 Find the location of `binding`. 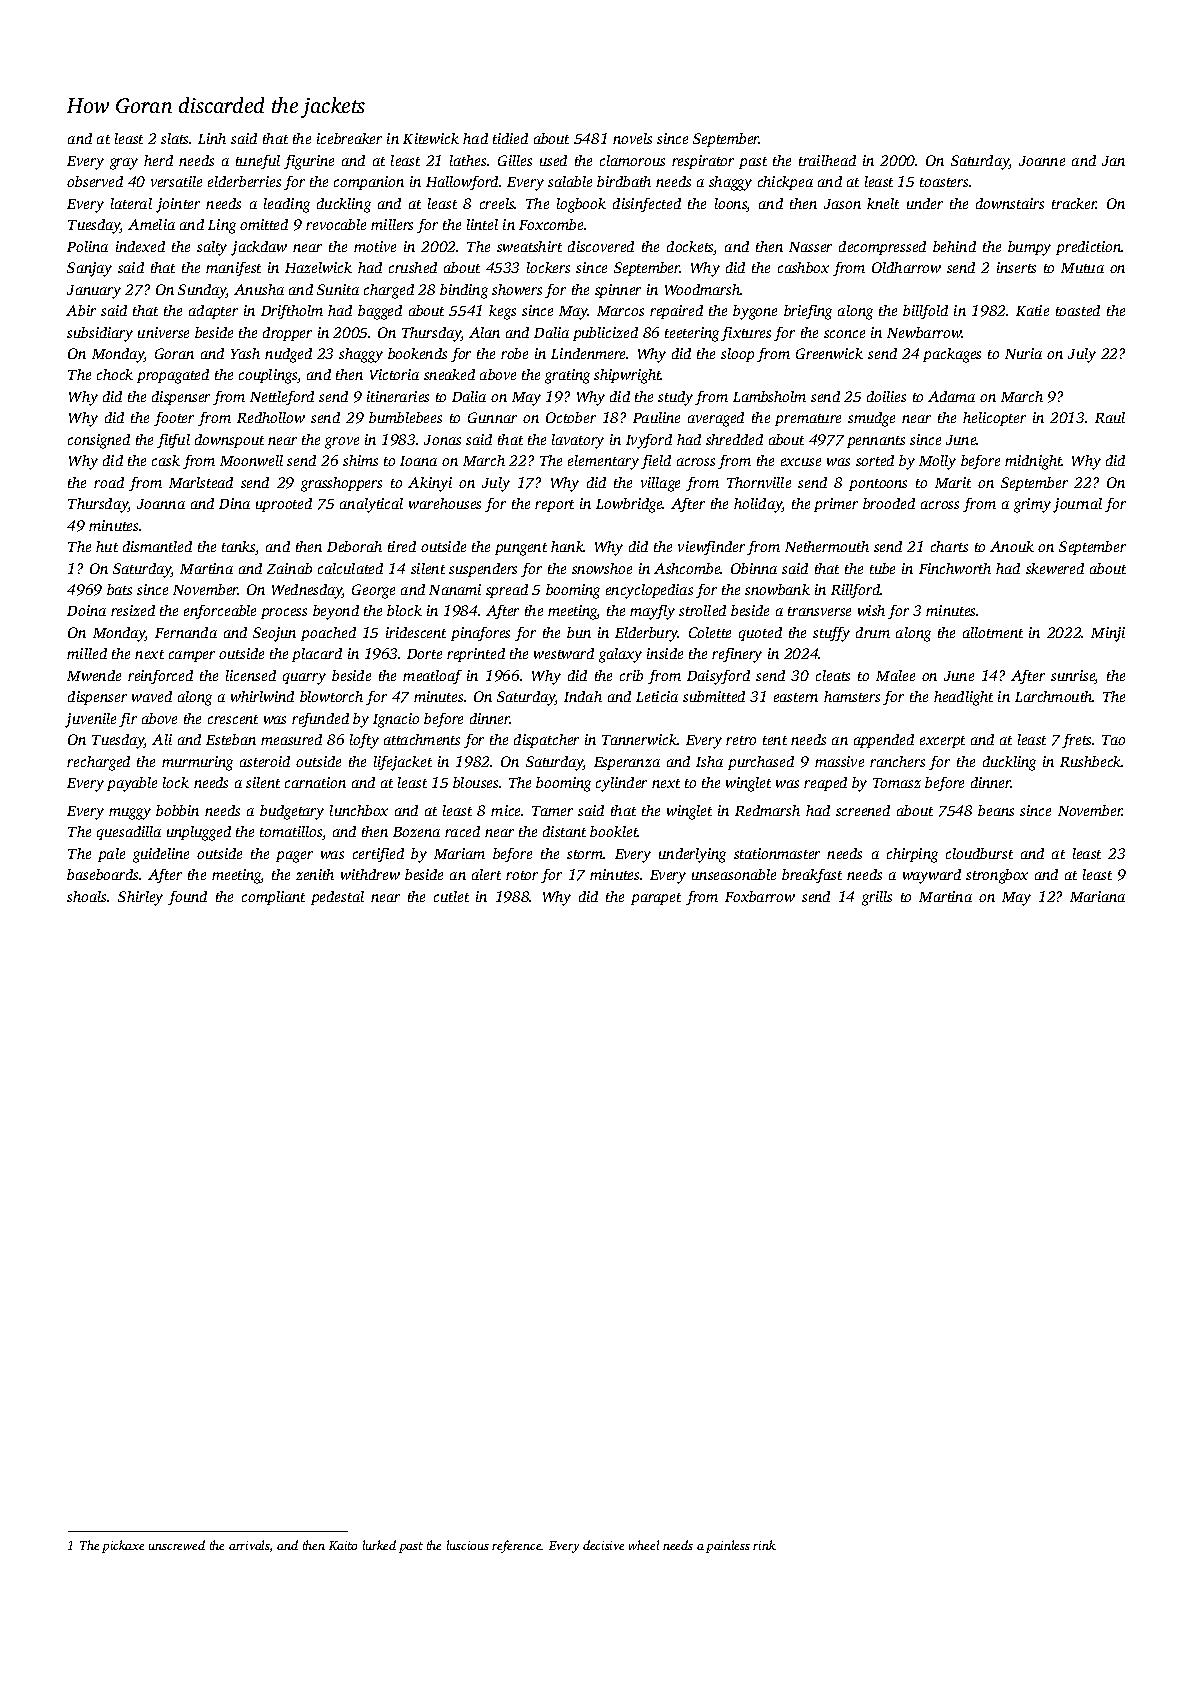

binding is located at coordinates (464, 291).
